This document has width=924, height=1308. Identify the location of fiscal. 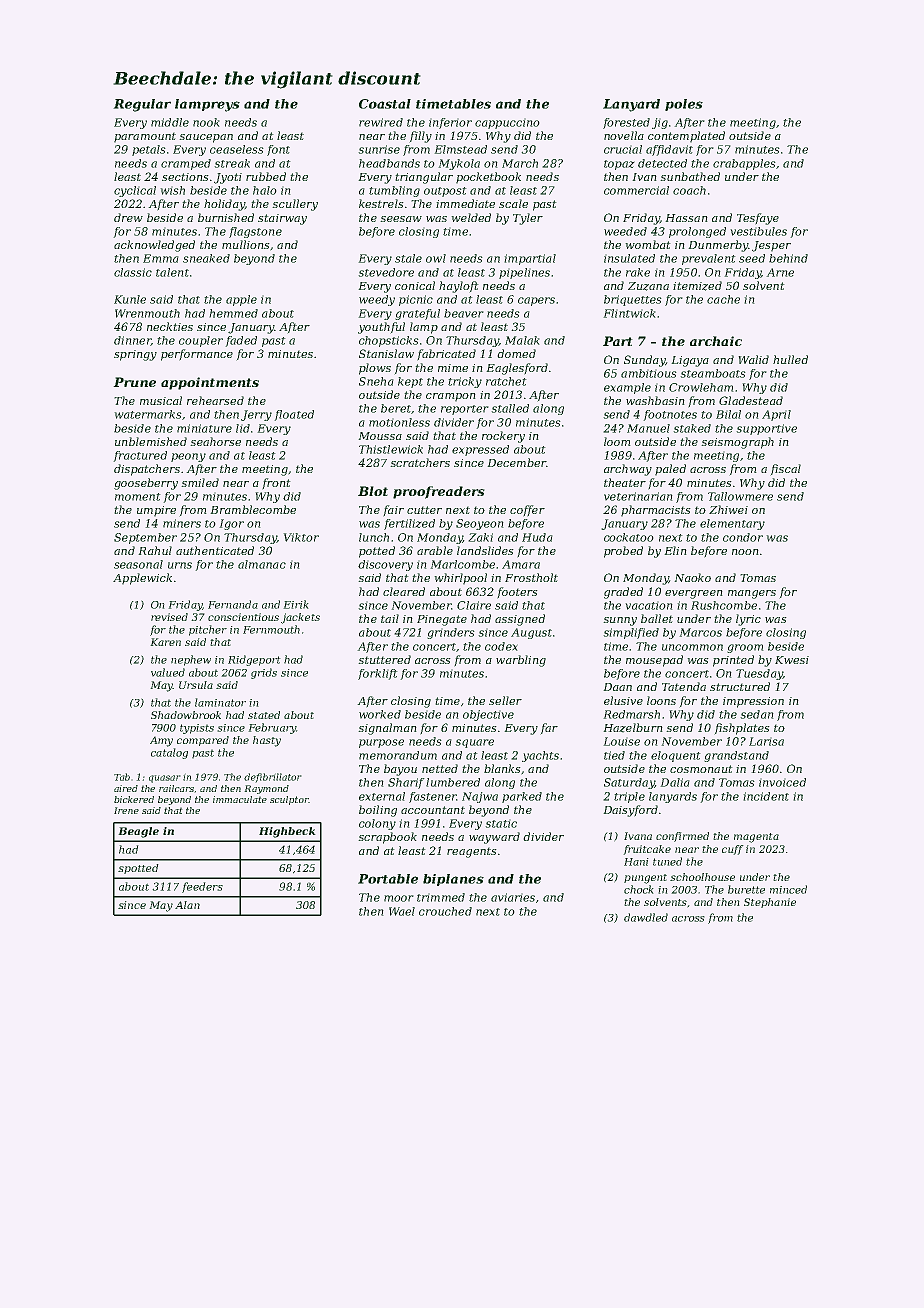
(785, 470).
